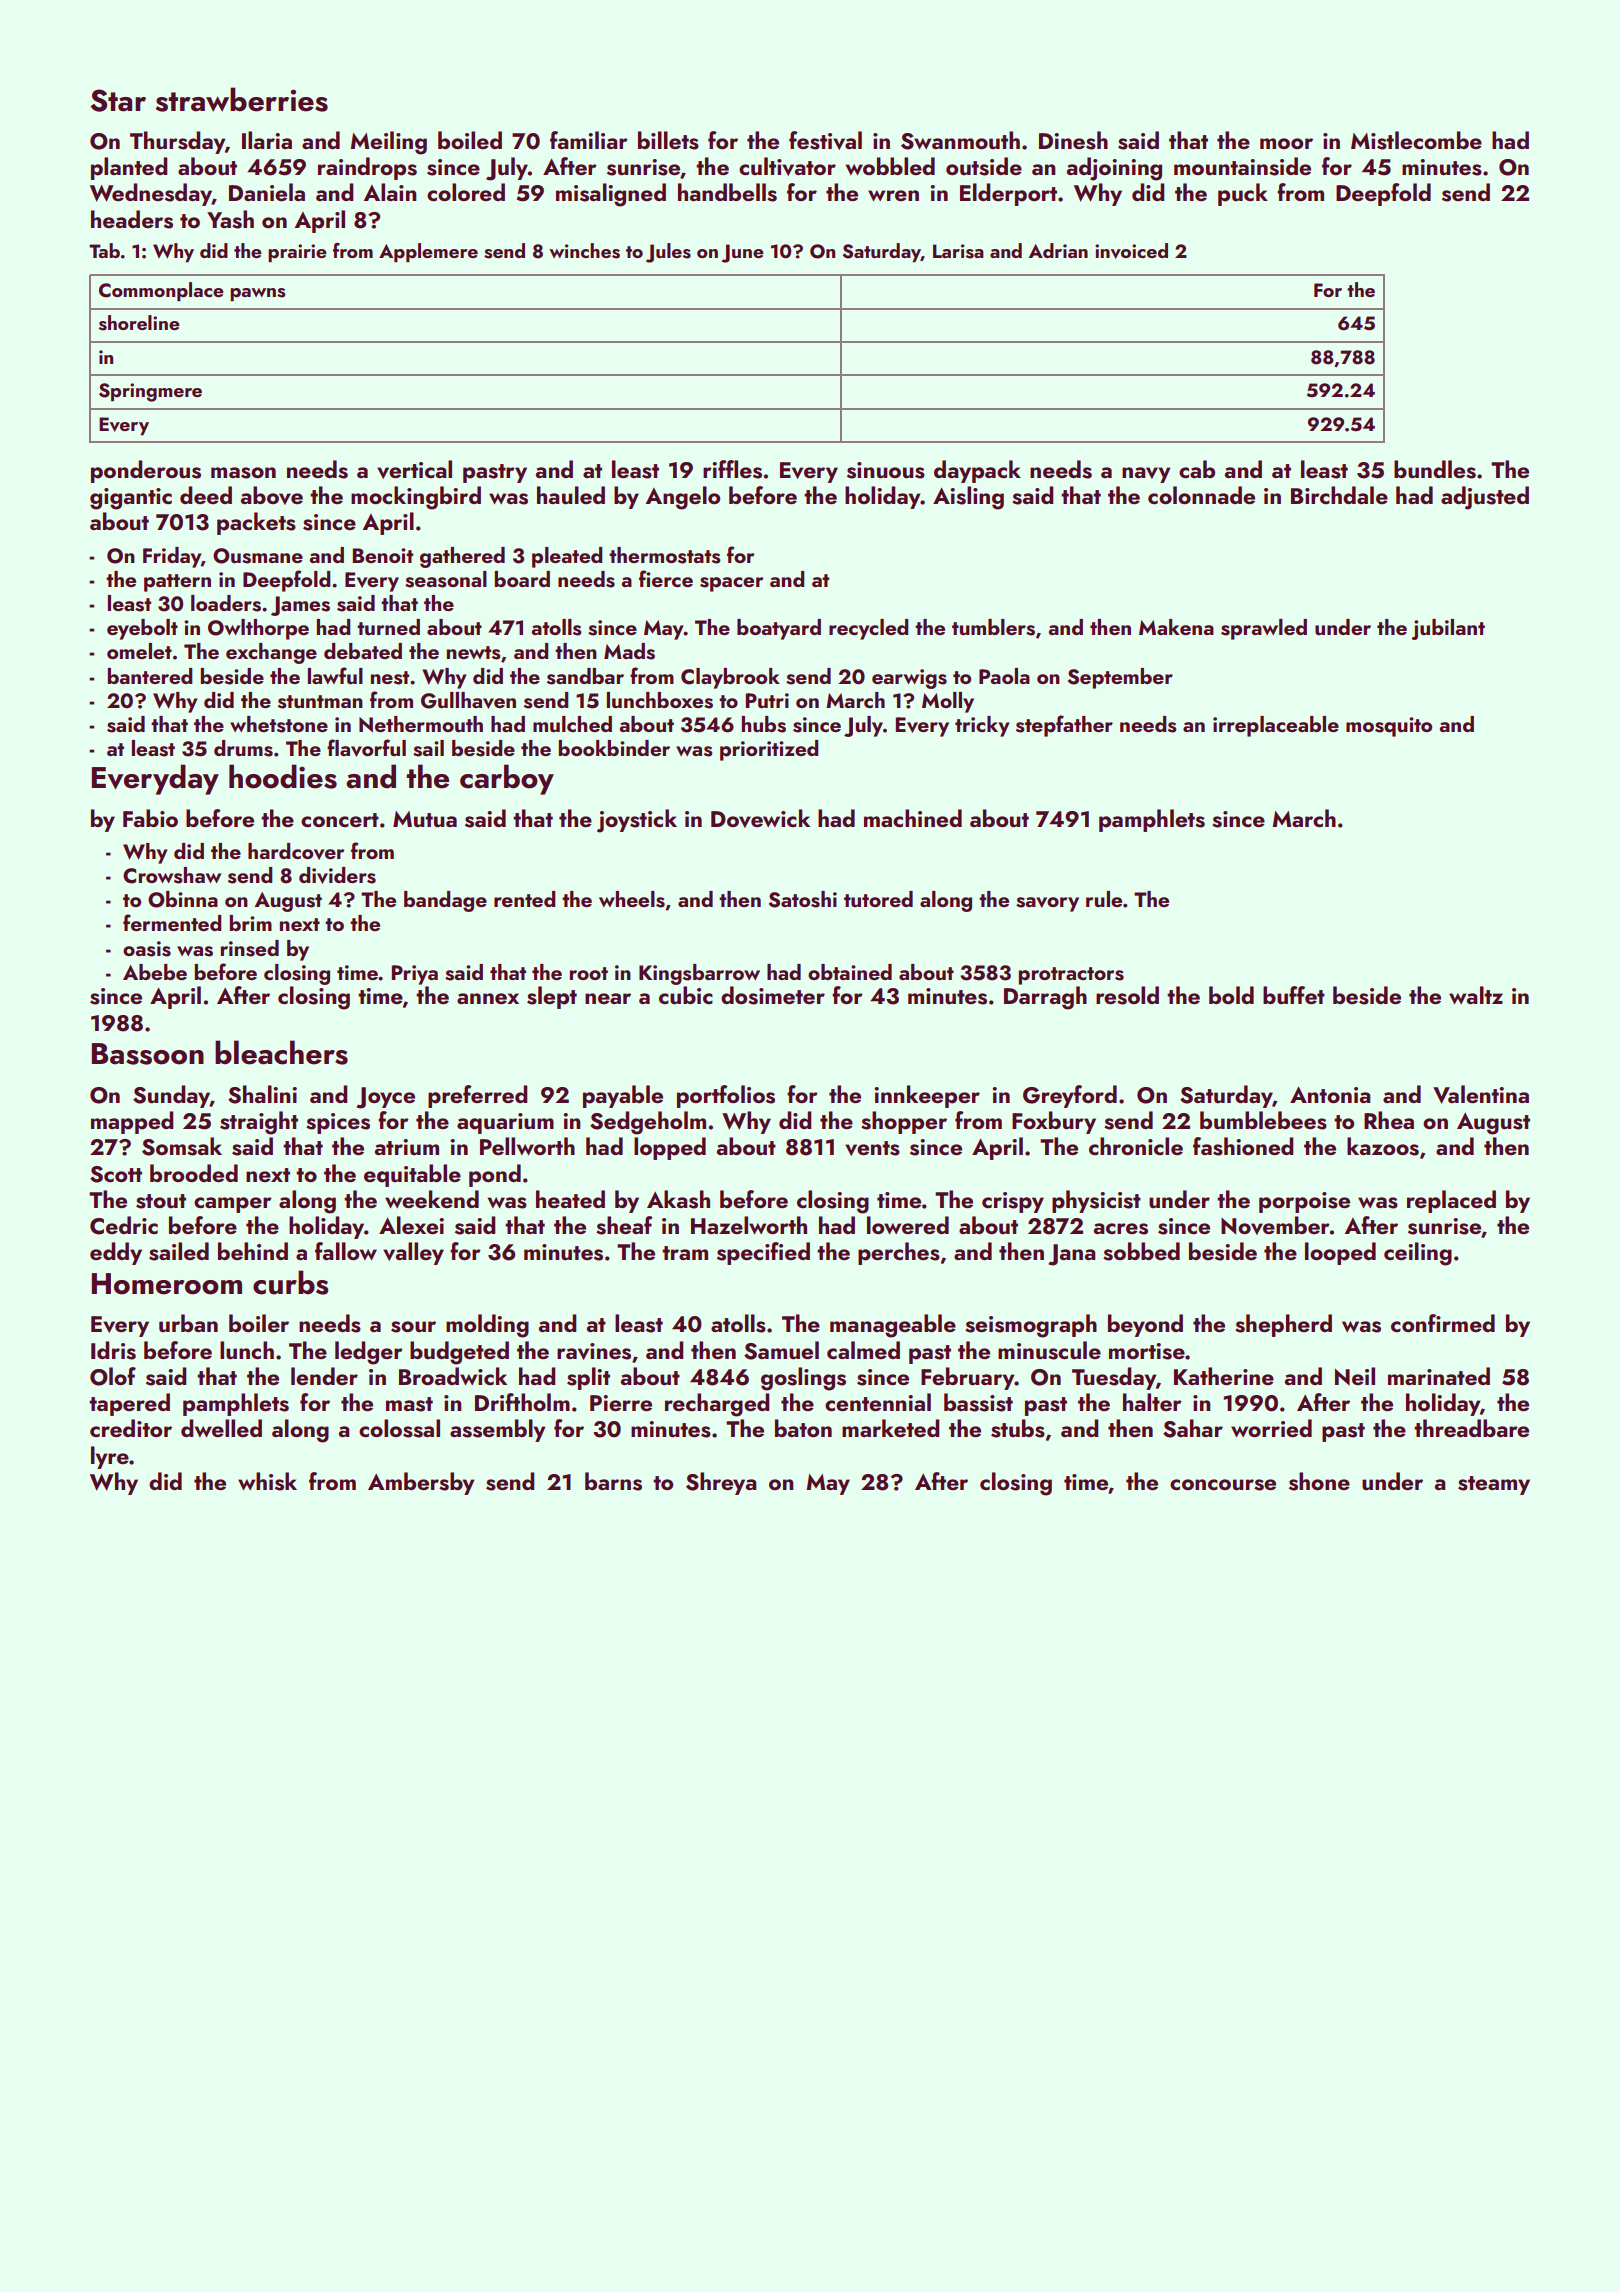  Describe the element at coordinates (721, 1483) in the page. I see `Shreya` at that location.
